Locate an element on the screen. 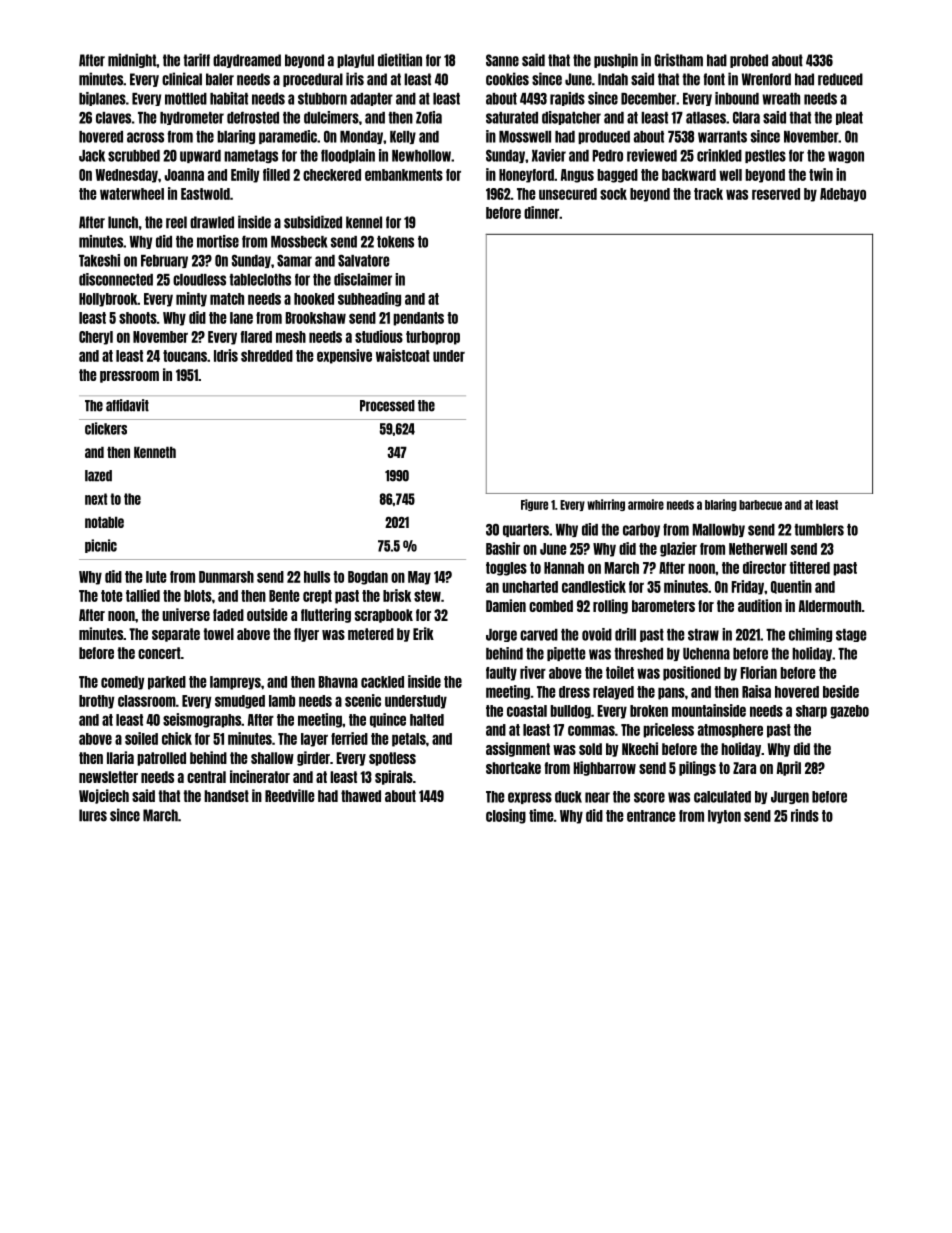 This screenshot has height=1233, width=952. Damien is located at coordinates (506, 605).
